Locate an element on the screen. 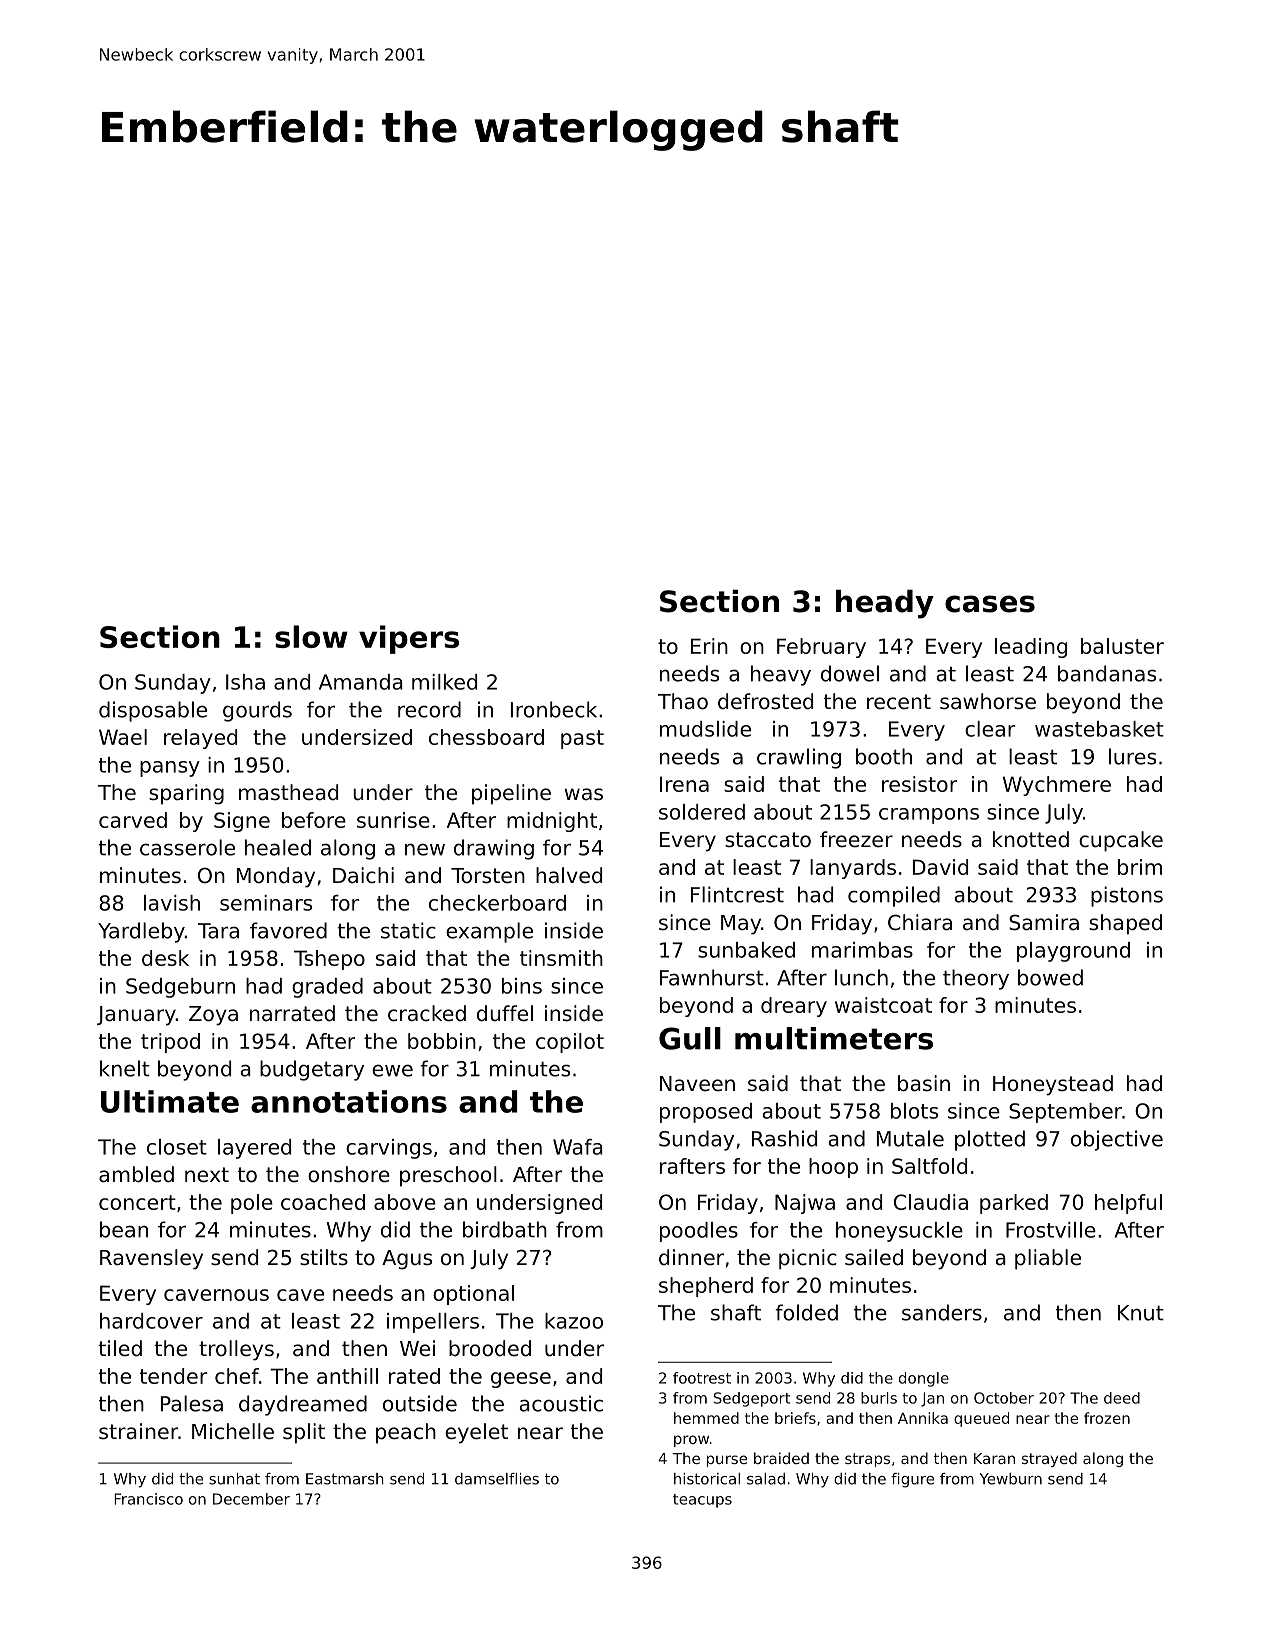  Knut is located at coordinates (1141, 1313).
